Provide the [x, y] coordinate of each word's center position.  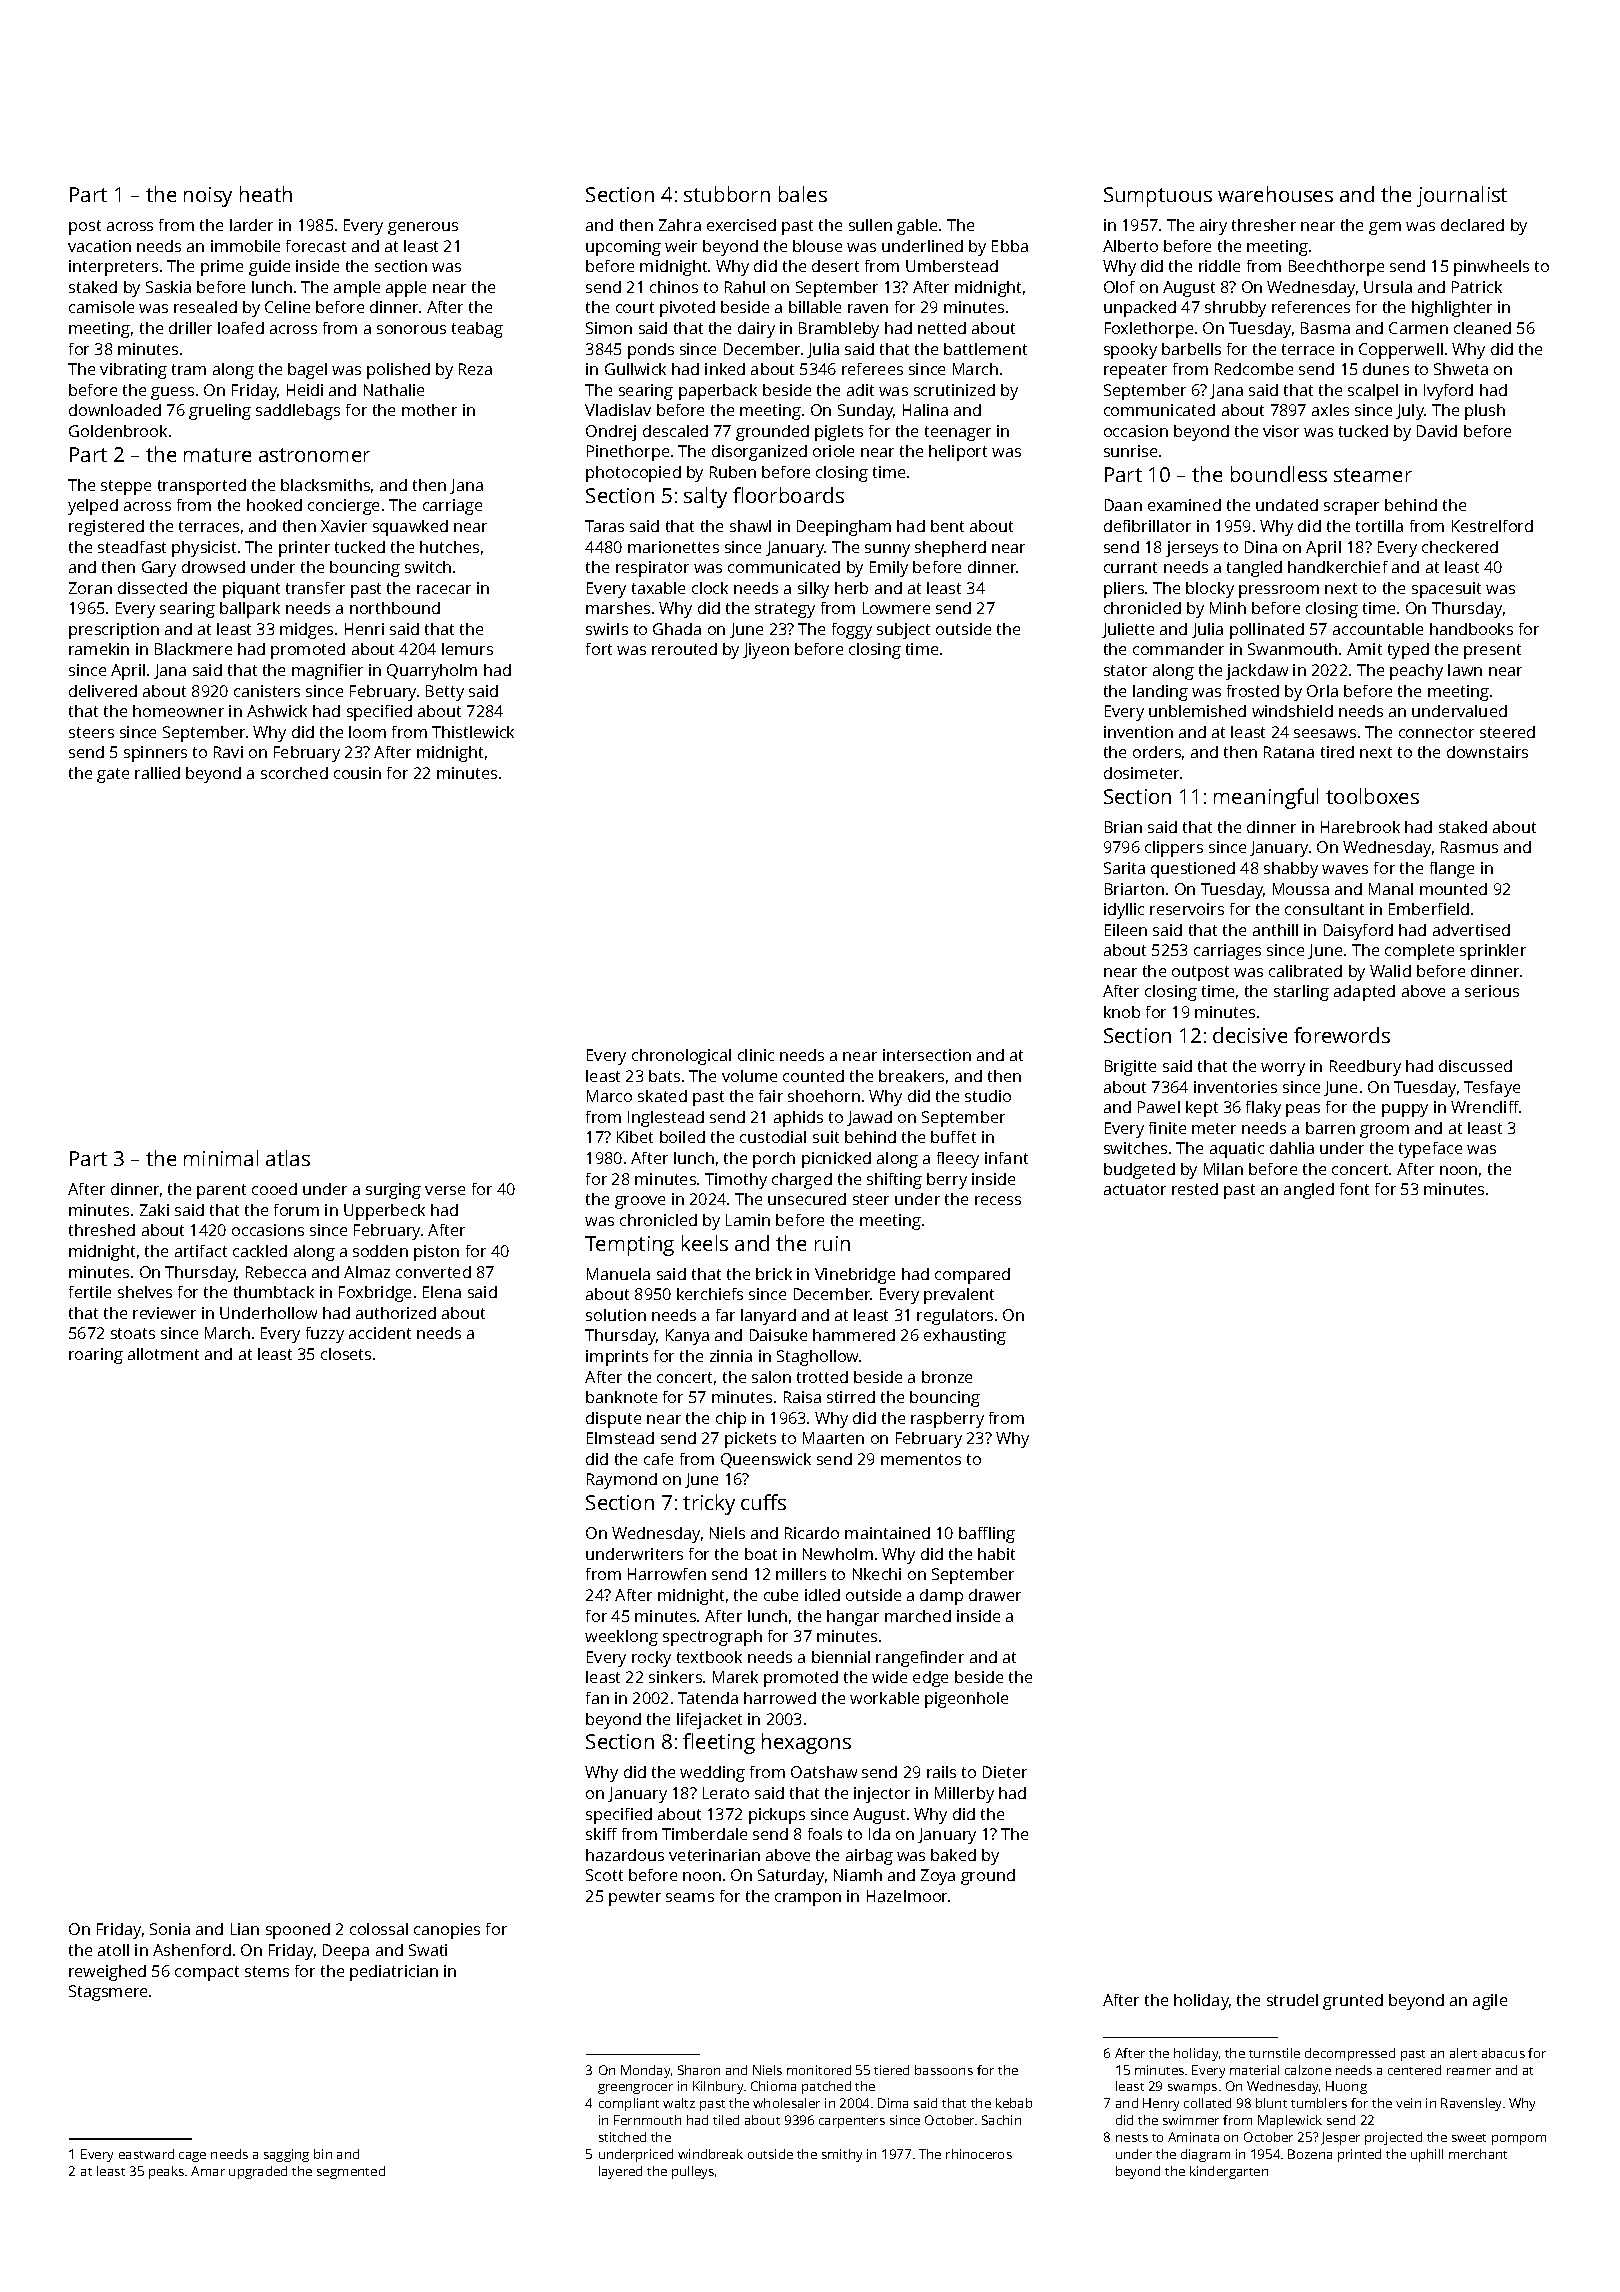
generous [423, 228]
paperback [718, 392]
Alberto [1130, 246]
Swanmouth [1292, 649]
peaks [166, 2172]
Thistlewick [473, 732]
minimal [221, 1158]
